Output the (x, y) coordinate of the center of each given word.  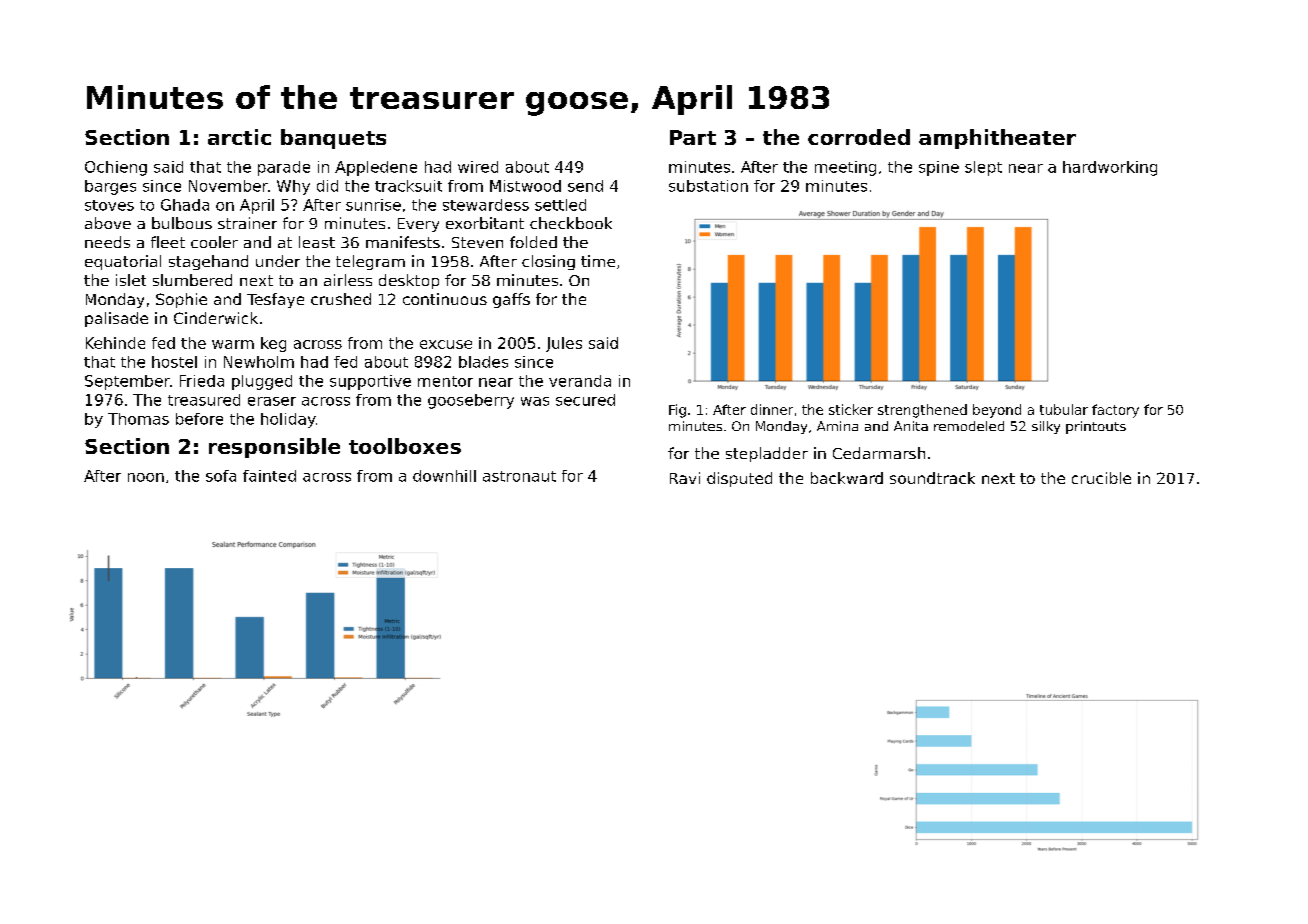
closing (548, 262)
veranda (580, 381)
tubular (1064, 409)
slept (983, 168)
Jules (564, 344)
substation (708, 186)
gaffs (511, 300)
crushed (341, 299)
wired (478, 167)
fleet (168, 242)
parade (284, 168)
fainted (269, 476)
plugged (262, 382)
